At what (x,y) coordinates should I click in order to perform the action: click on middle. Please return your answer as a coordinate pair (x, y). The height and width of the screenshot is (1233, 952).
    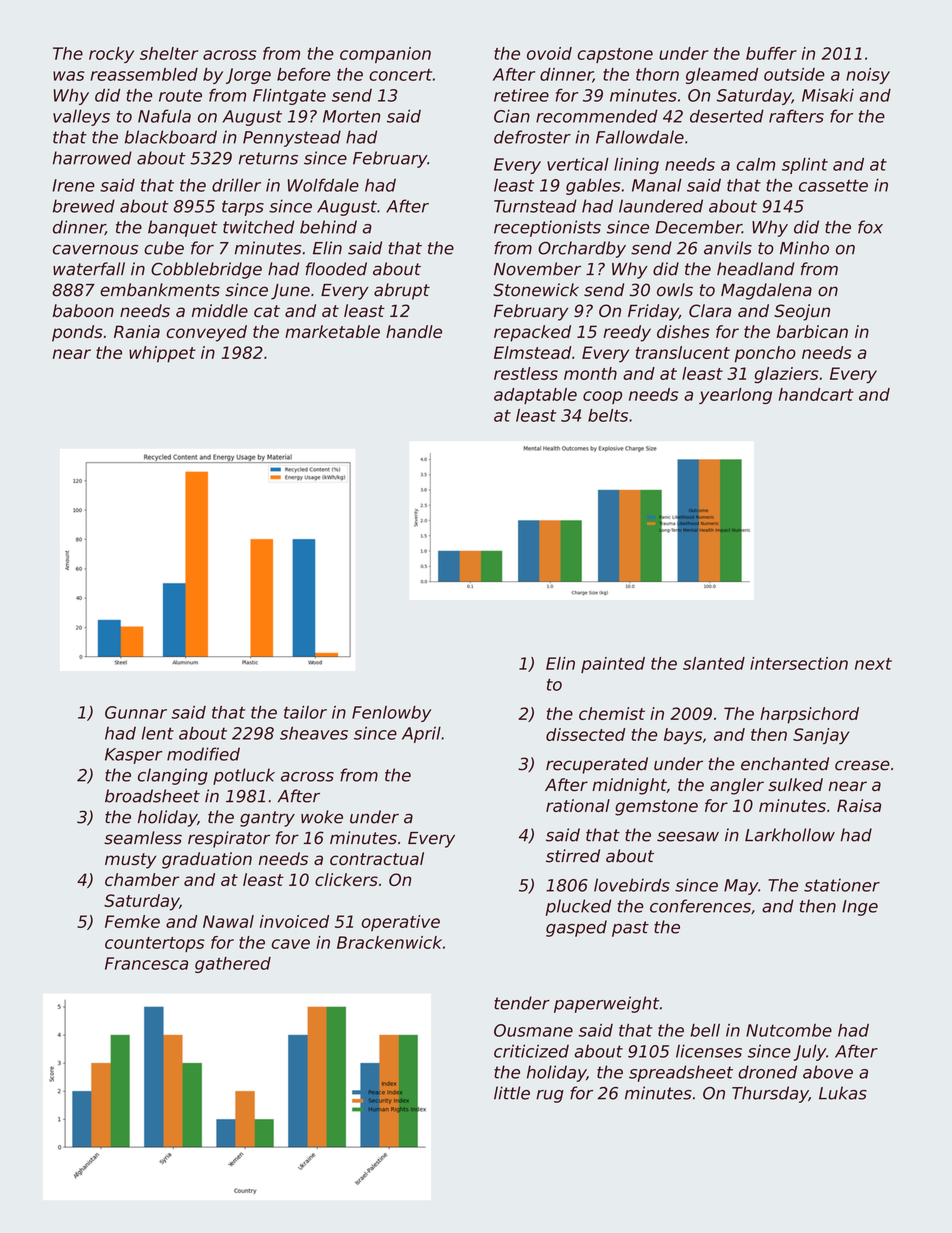
    Looking at the image, I should click on (220, 310).
